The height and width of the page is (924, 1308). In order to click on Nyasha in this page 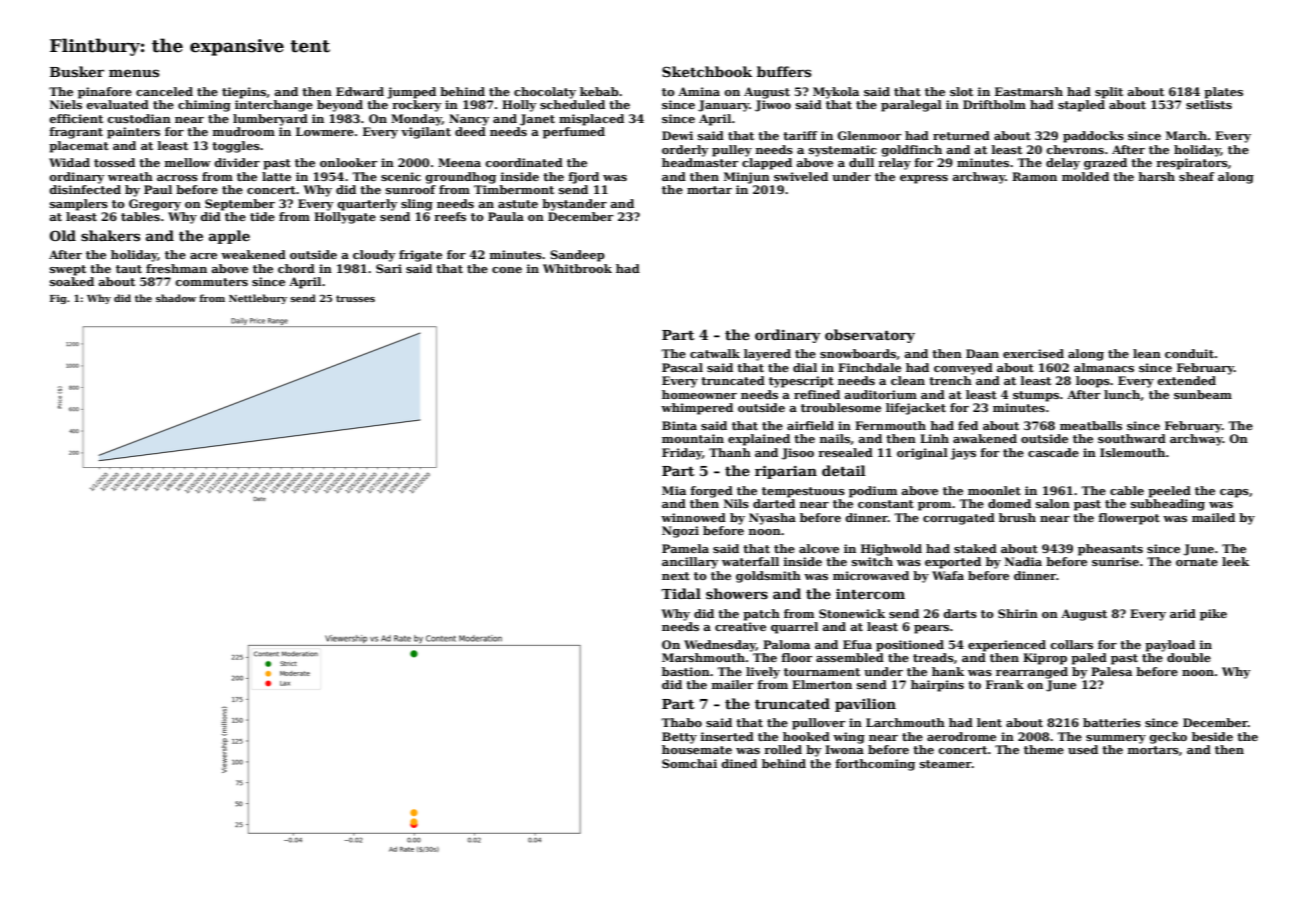, I will do `click(772, 519)`.
